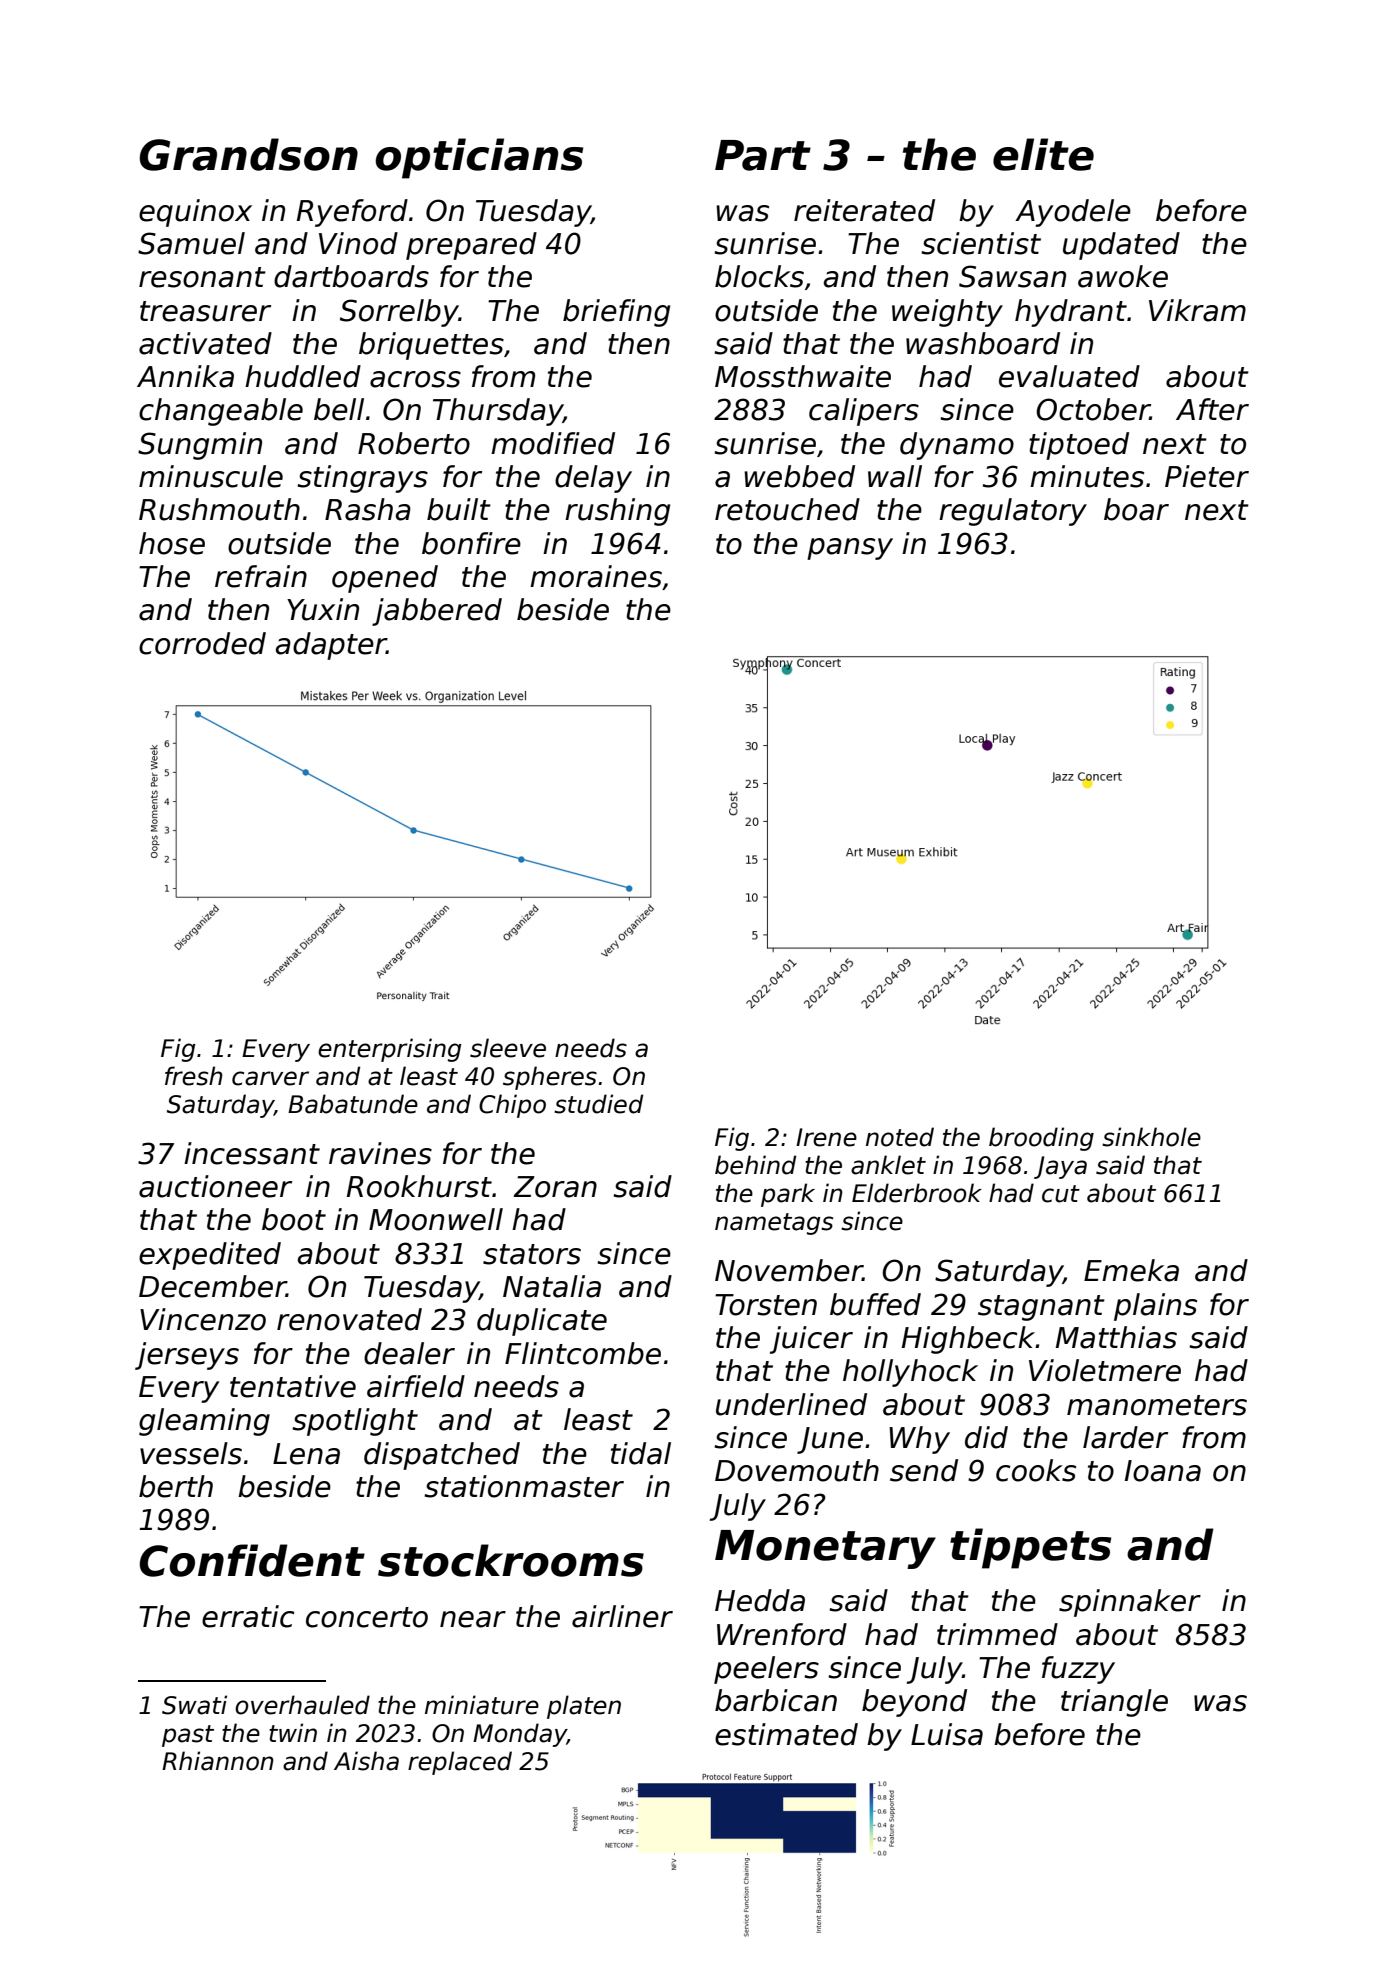 This screenshot has width=1386, height=1969. Describe the element at coordinates (248, 1616) in the screenshot. I see `erratic` at that location.
